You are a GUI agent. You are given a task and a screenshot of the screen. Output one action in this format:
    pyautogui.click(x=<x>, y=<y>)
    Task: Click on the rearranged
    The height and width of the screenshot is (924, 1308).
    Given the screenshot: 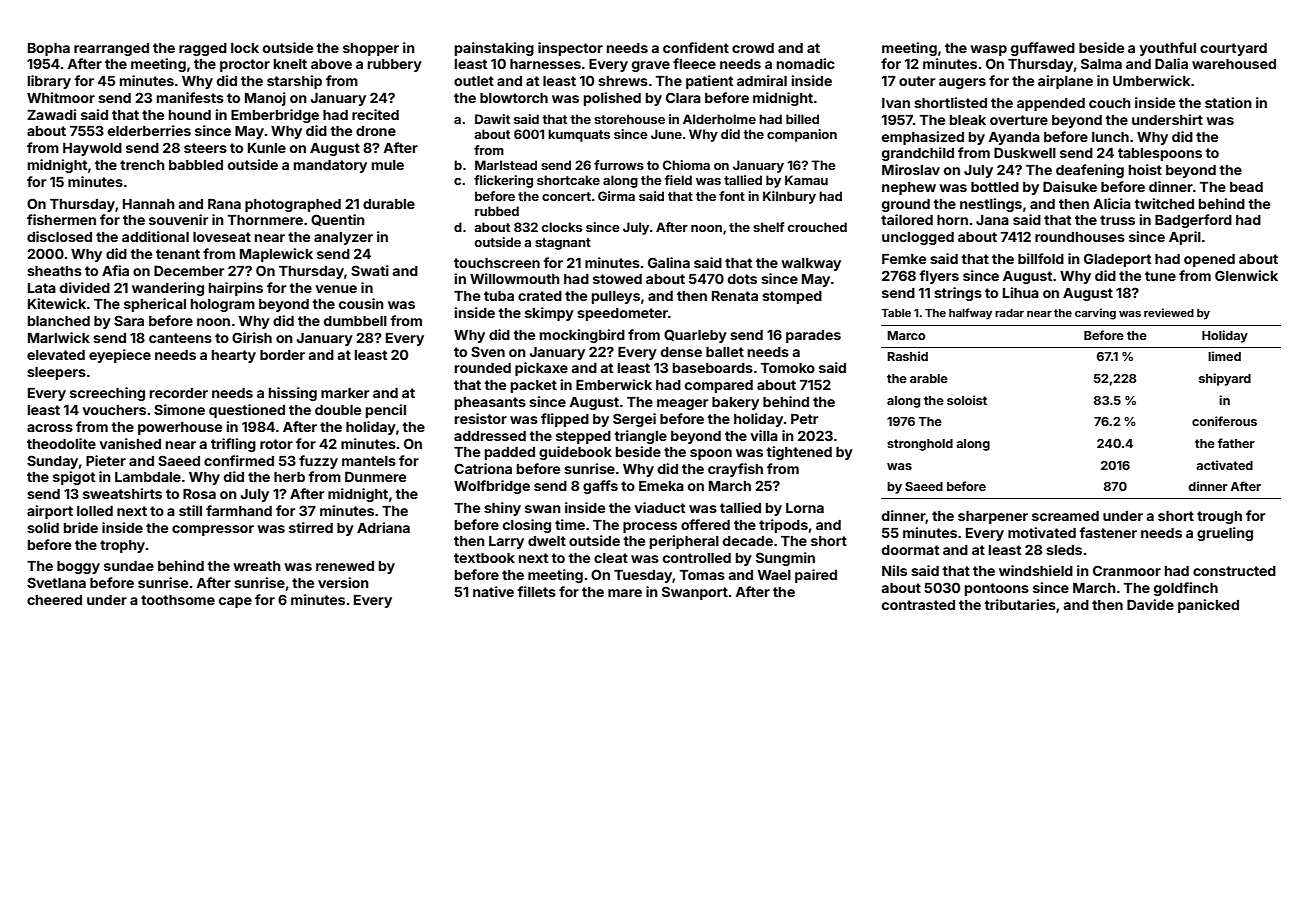 What is the action you would take?
    pyautogui.click(x=111, y=49)
